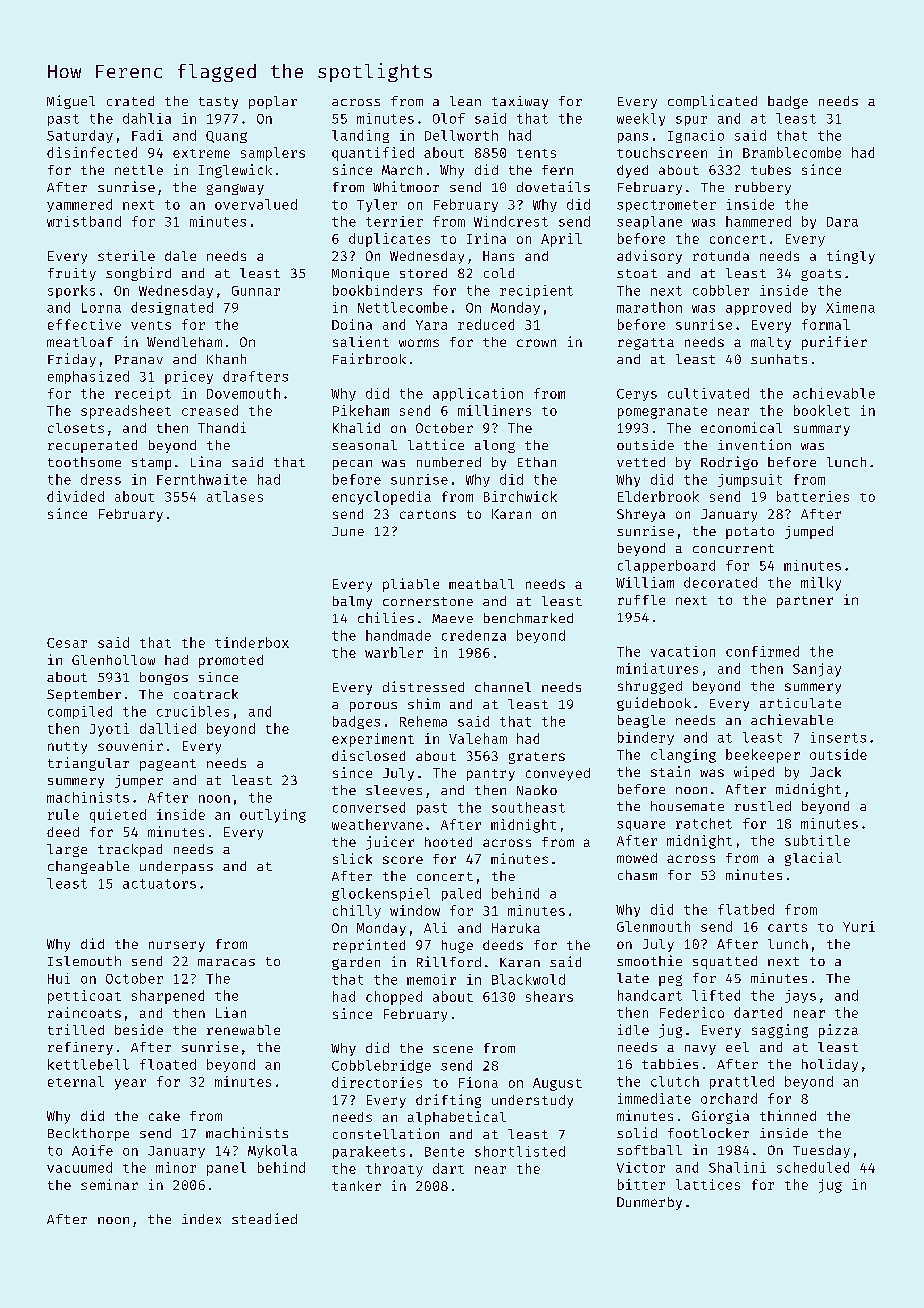 This screenshot has height=1308, width=924. What do you see at coordinates (662, 413) in the screenshot?
I see `pomegranate` at bounding box center [662, 413].
